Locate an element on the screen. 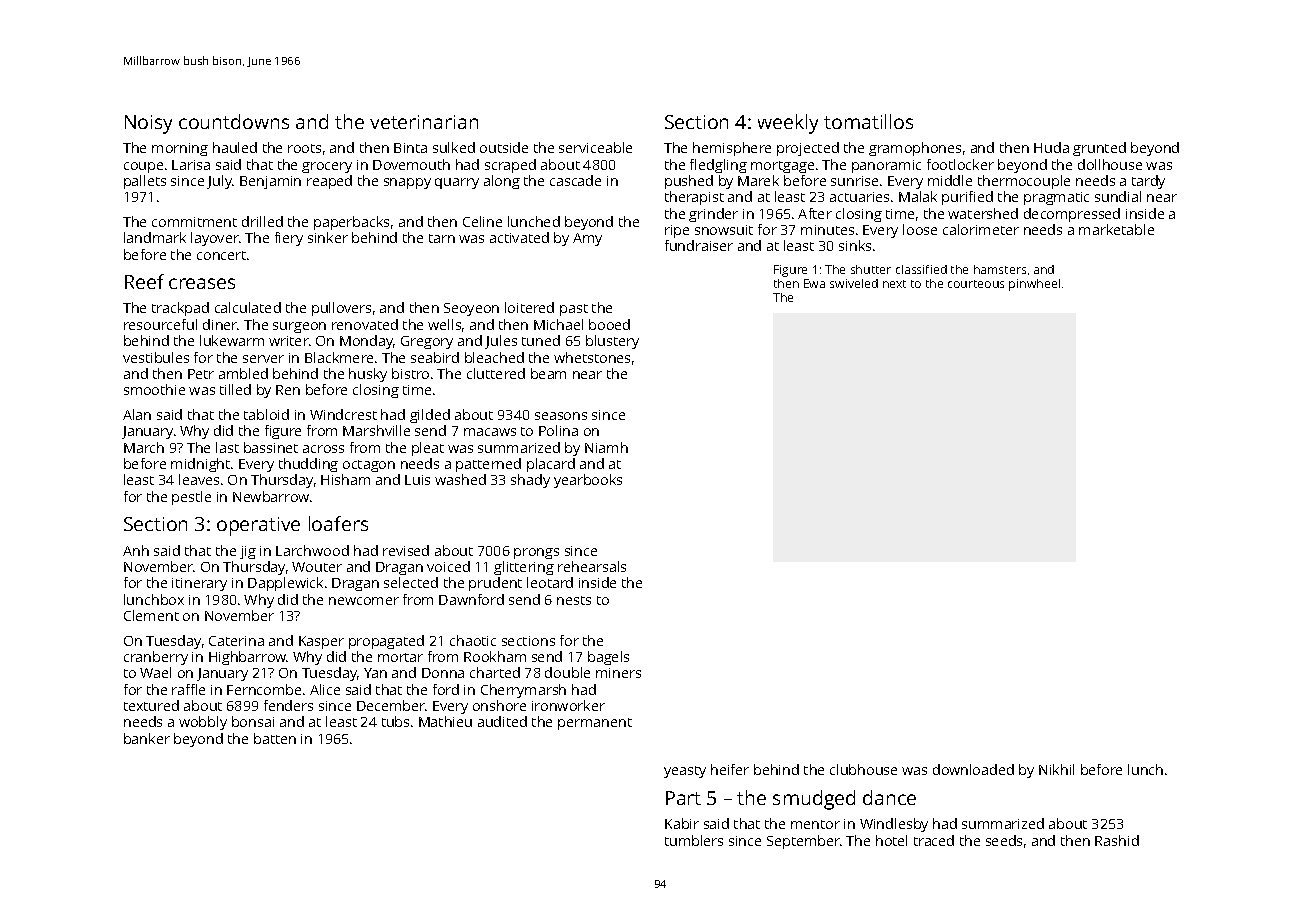 This screenshot has height=924, width=1308. landmark is located at coordinates (155, 237).
